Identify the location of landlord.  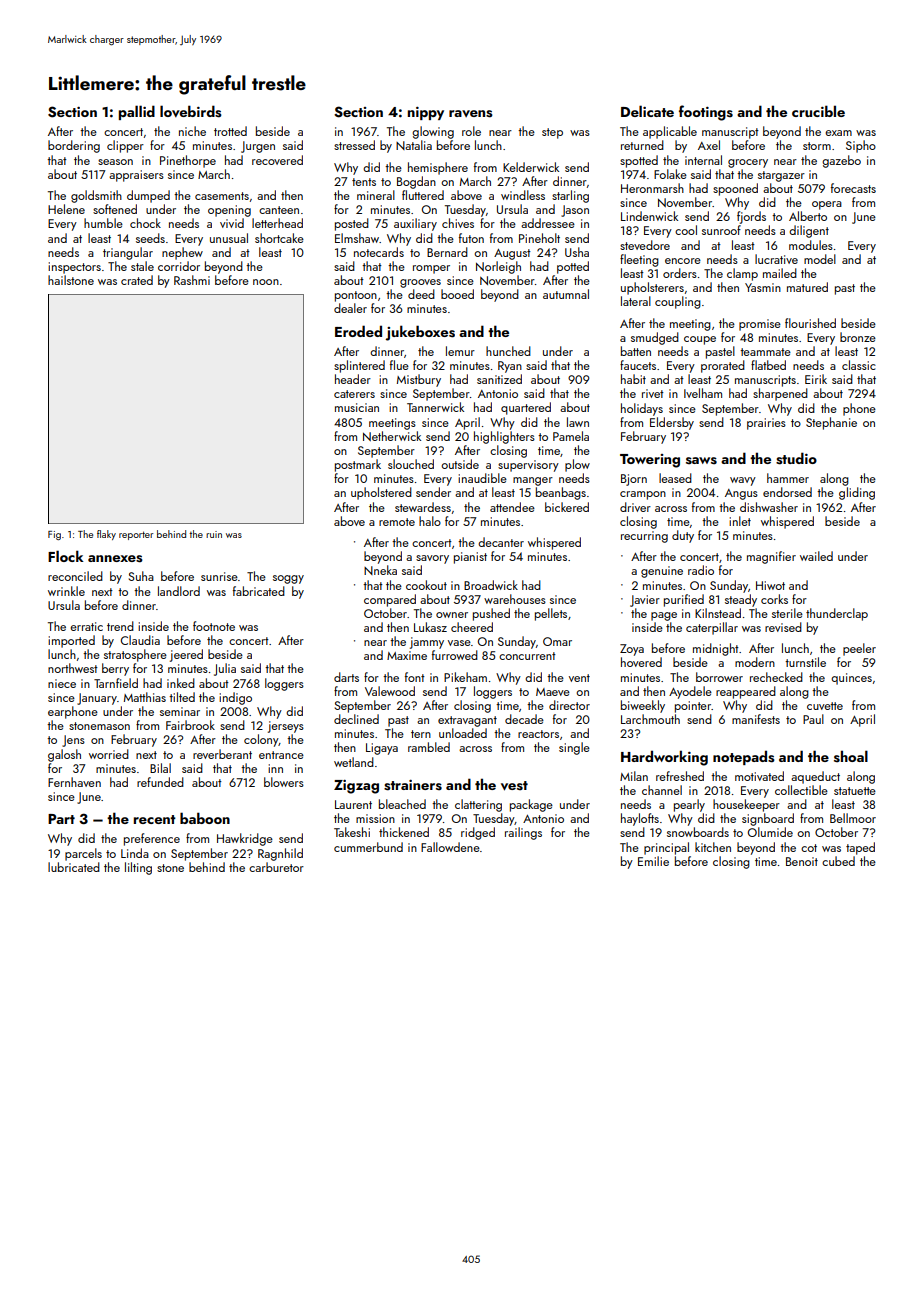
(179, 591).
